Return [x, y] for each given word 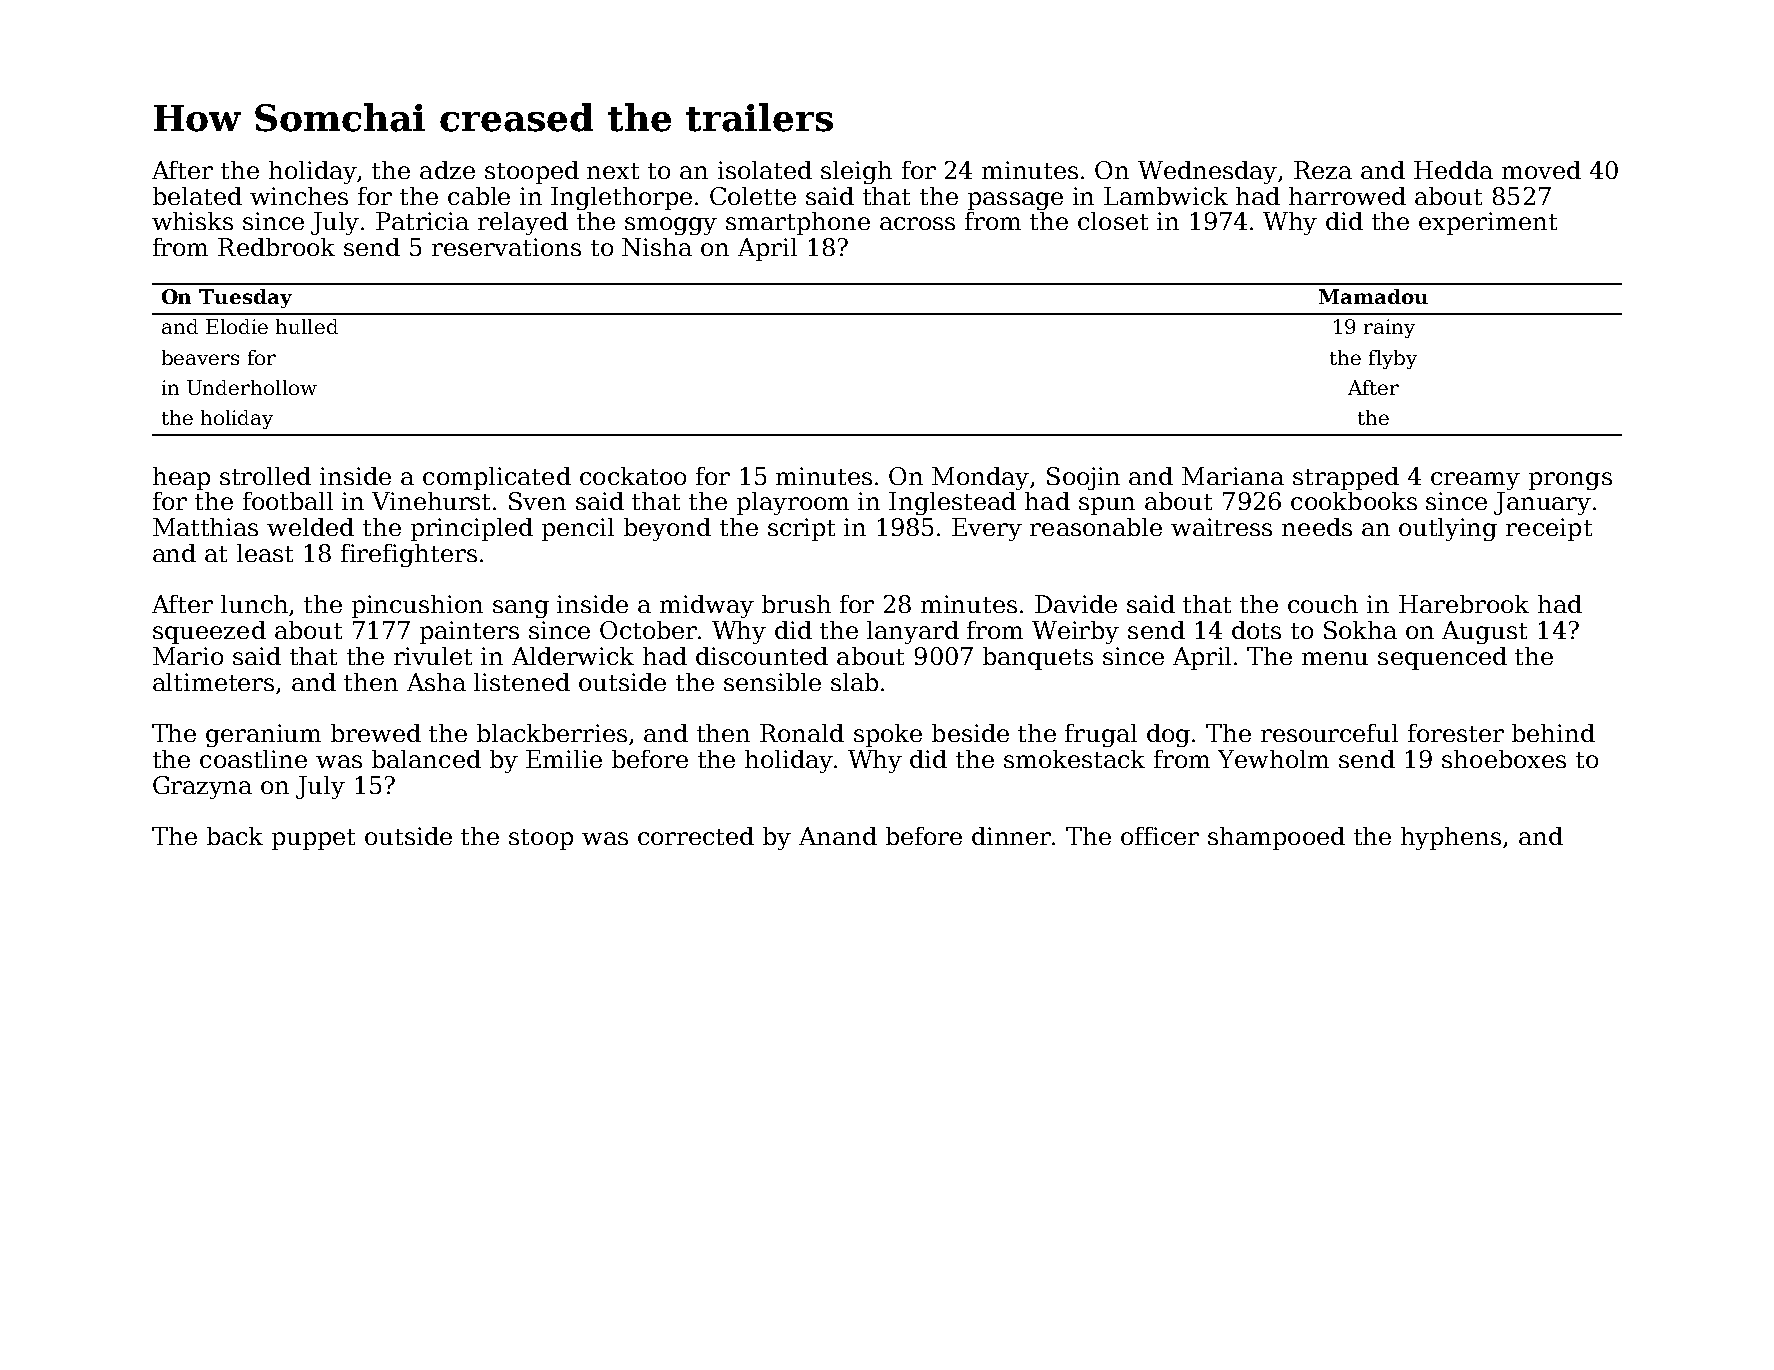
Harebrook [1464, 604]
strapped [1346, 478]
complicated [497, 478]
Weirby [1075, 632]
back [235, 836]
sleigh [856, 172]
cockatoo [633, 476]
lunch [254, 604]
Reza [1323, 170]
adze [447, 170]
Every [987, 529]
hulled [307, 326]
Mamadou [1373, 296]
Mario [188, 656]
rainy [1389, 328]
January [1542, 503]
